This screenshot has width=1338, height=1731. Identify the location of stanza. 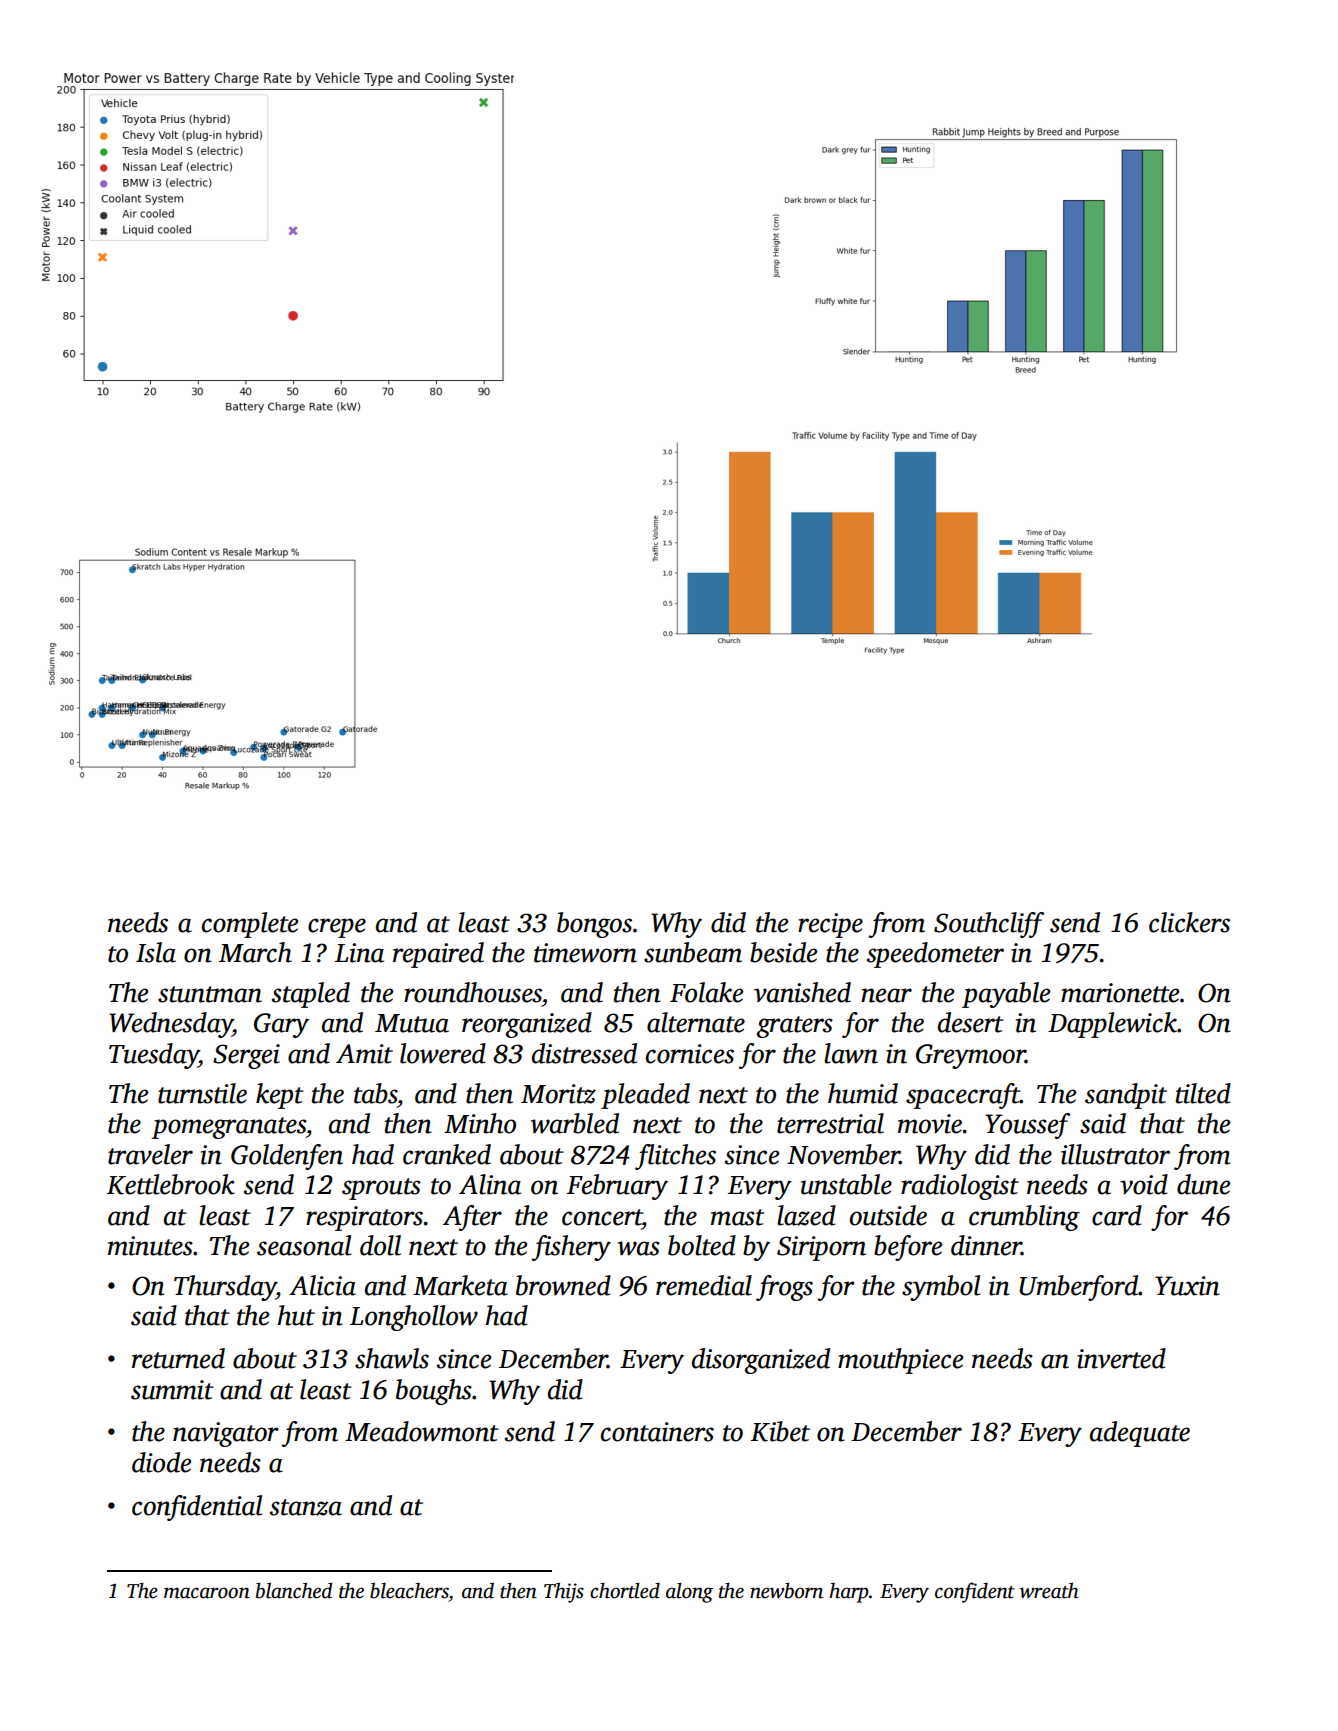
(306, 1507).
